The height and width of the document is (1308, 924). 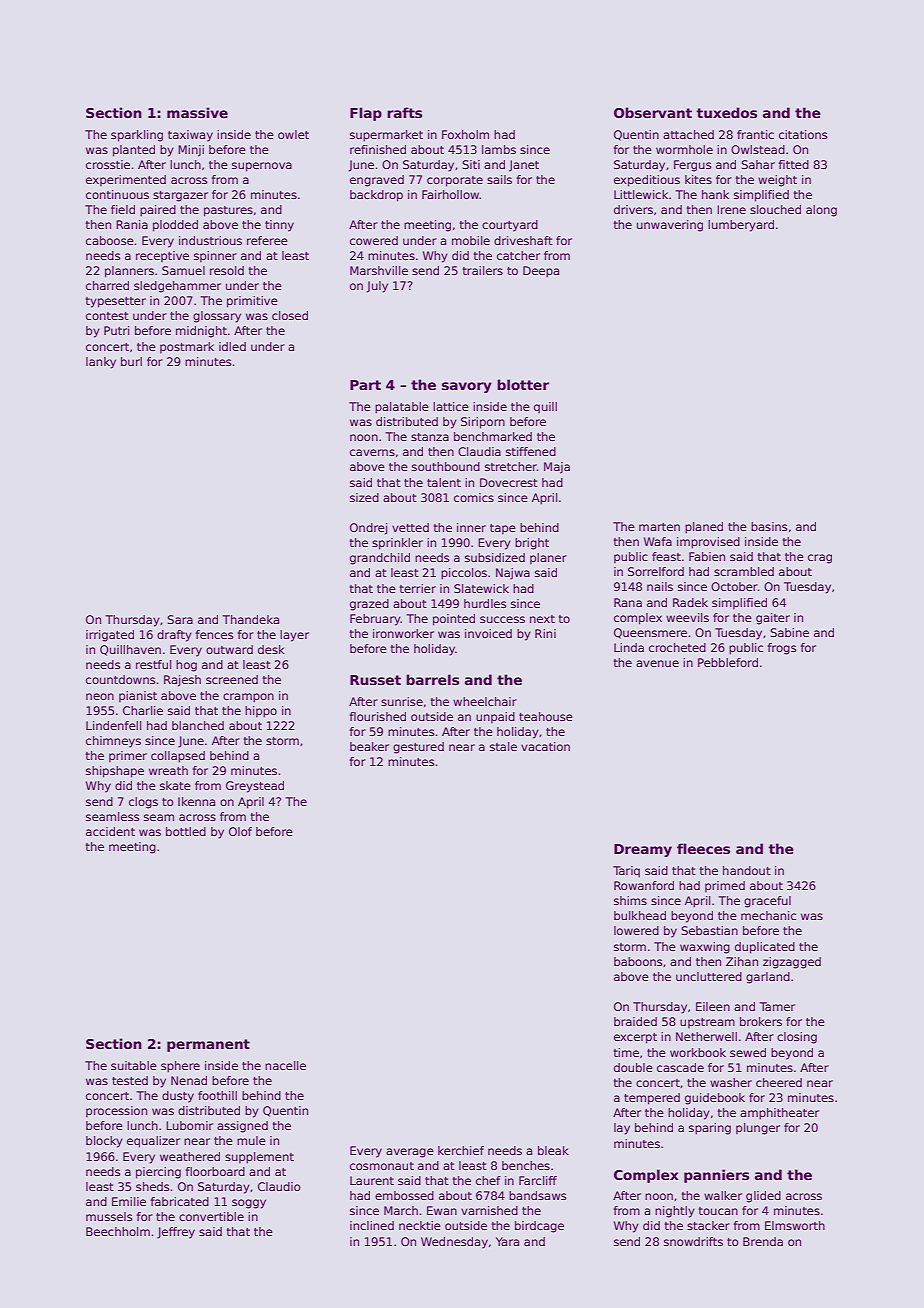 I want to click on vacation, so click(x=545, y=746).
